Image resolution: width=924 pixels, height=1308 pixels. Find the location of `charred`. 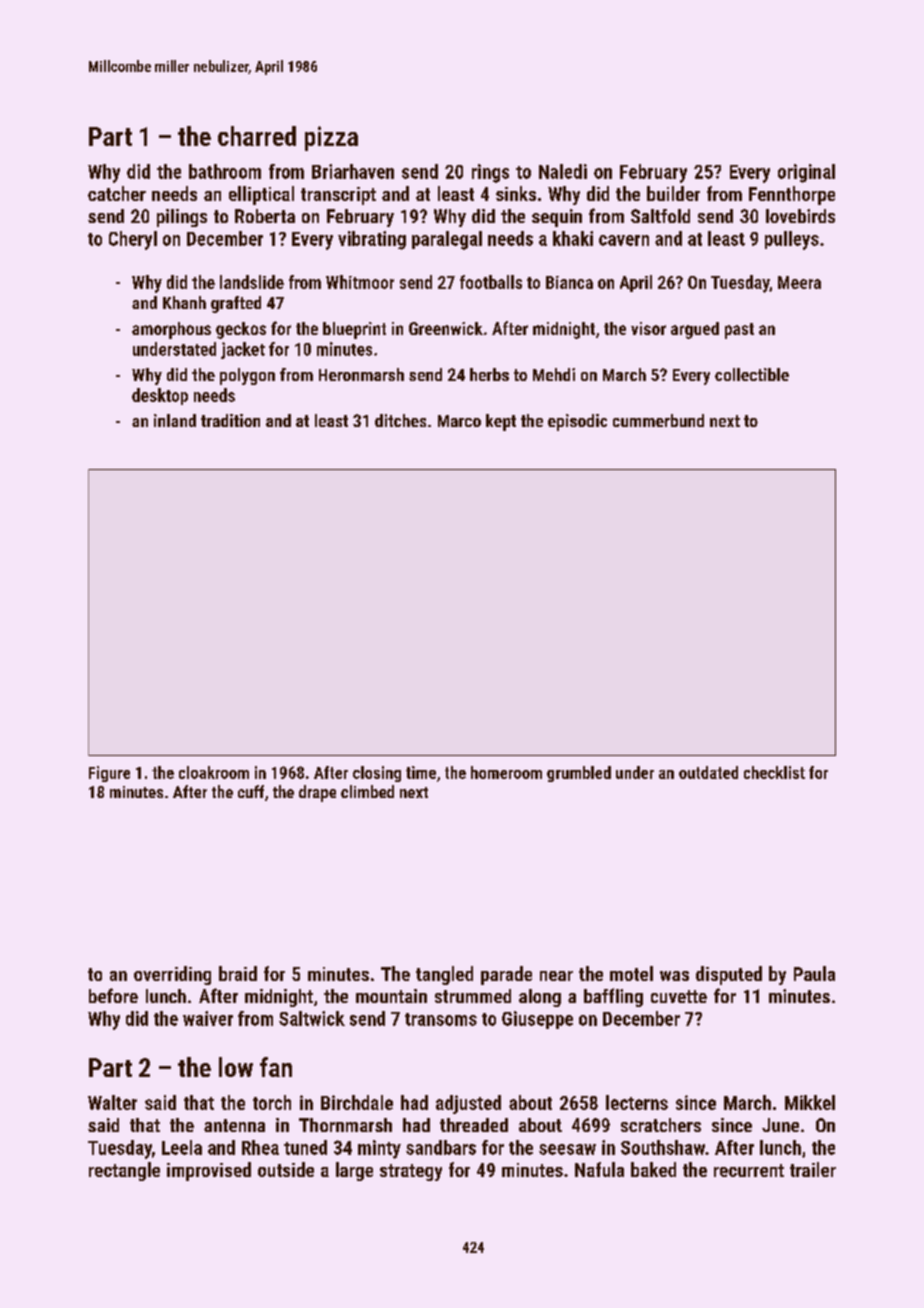

charred is located at coordinates (257, 136).
